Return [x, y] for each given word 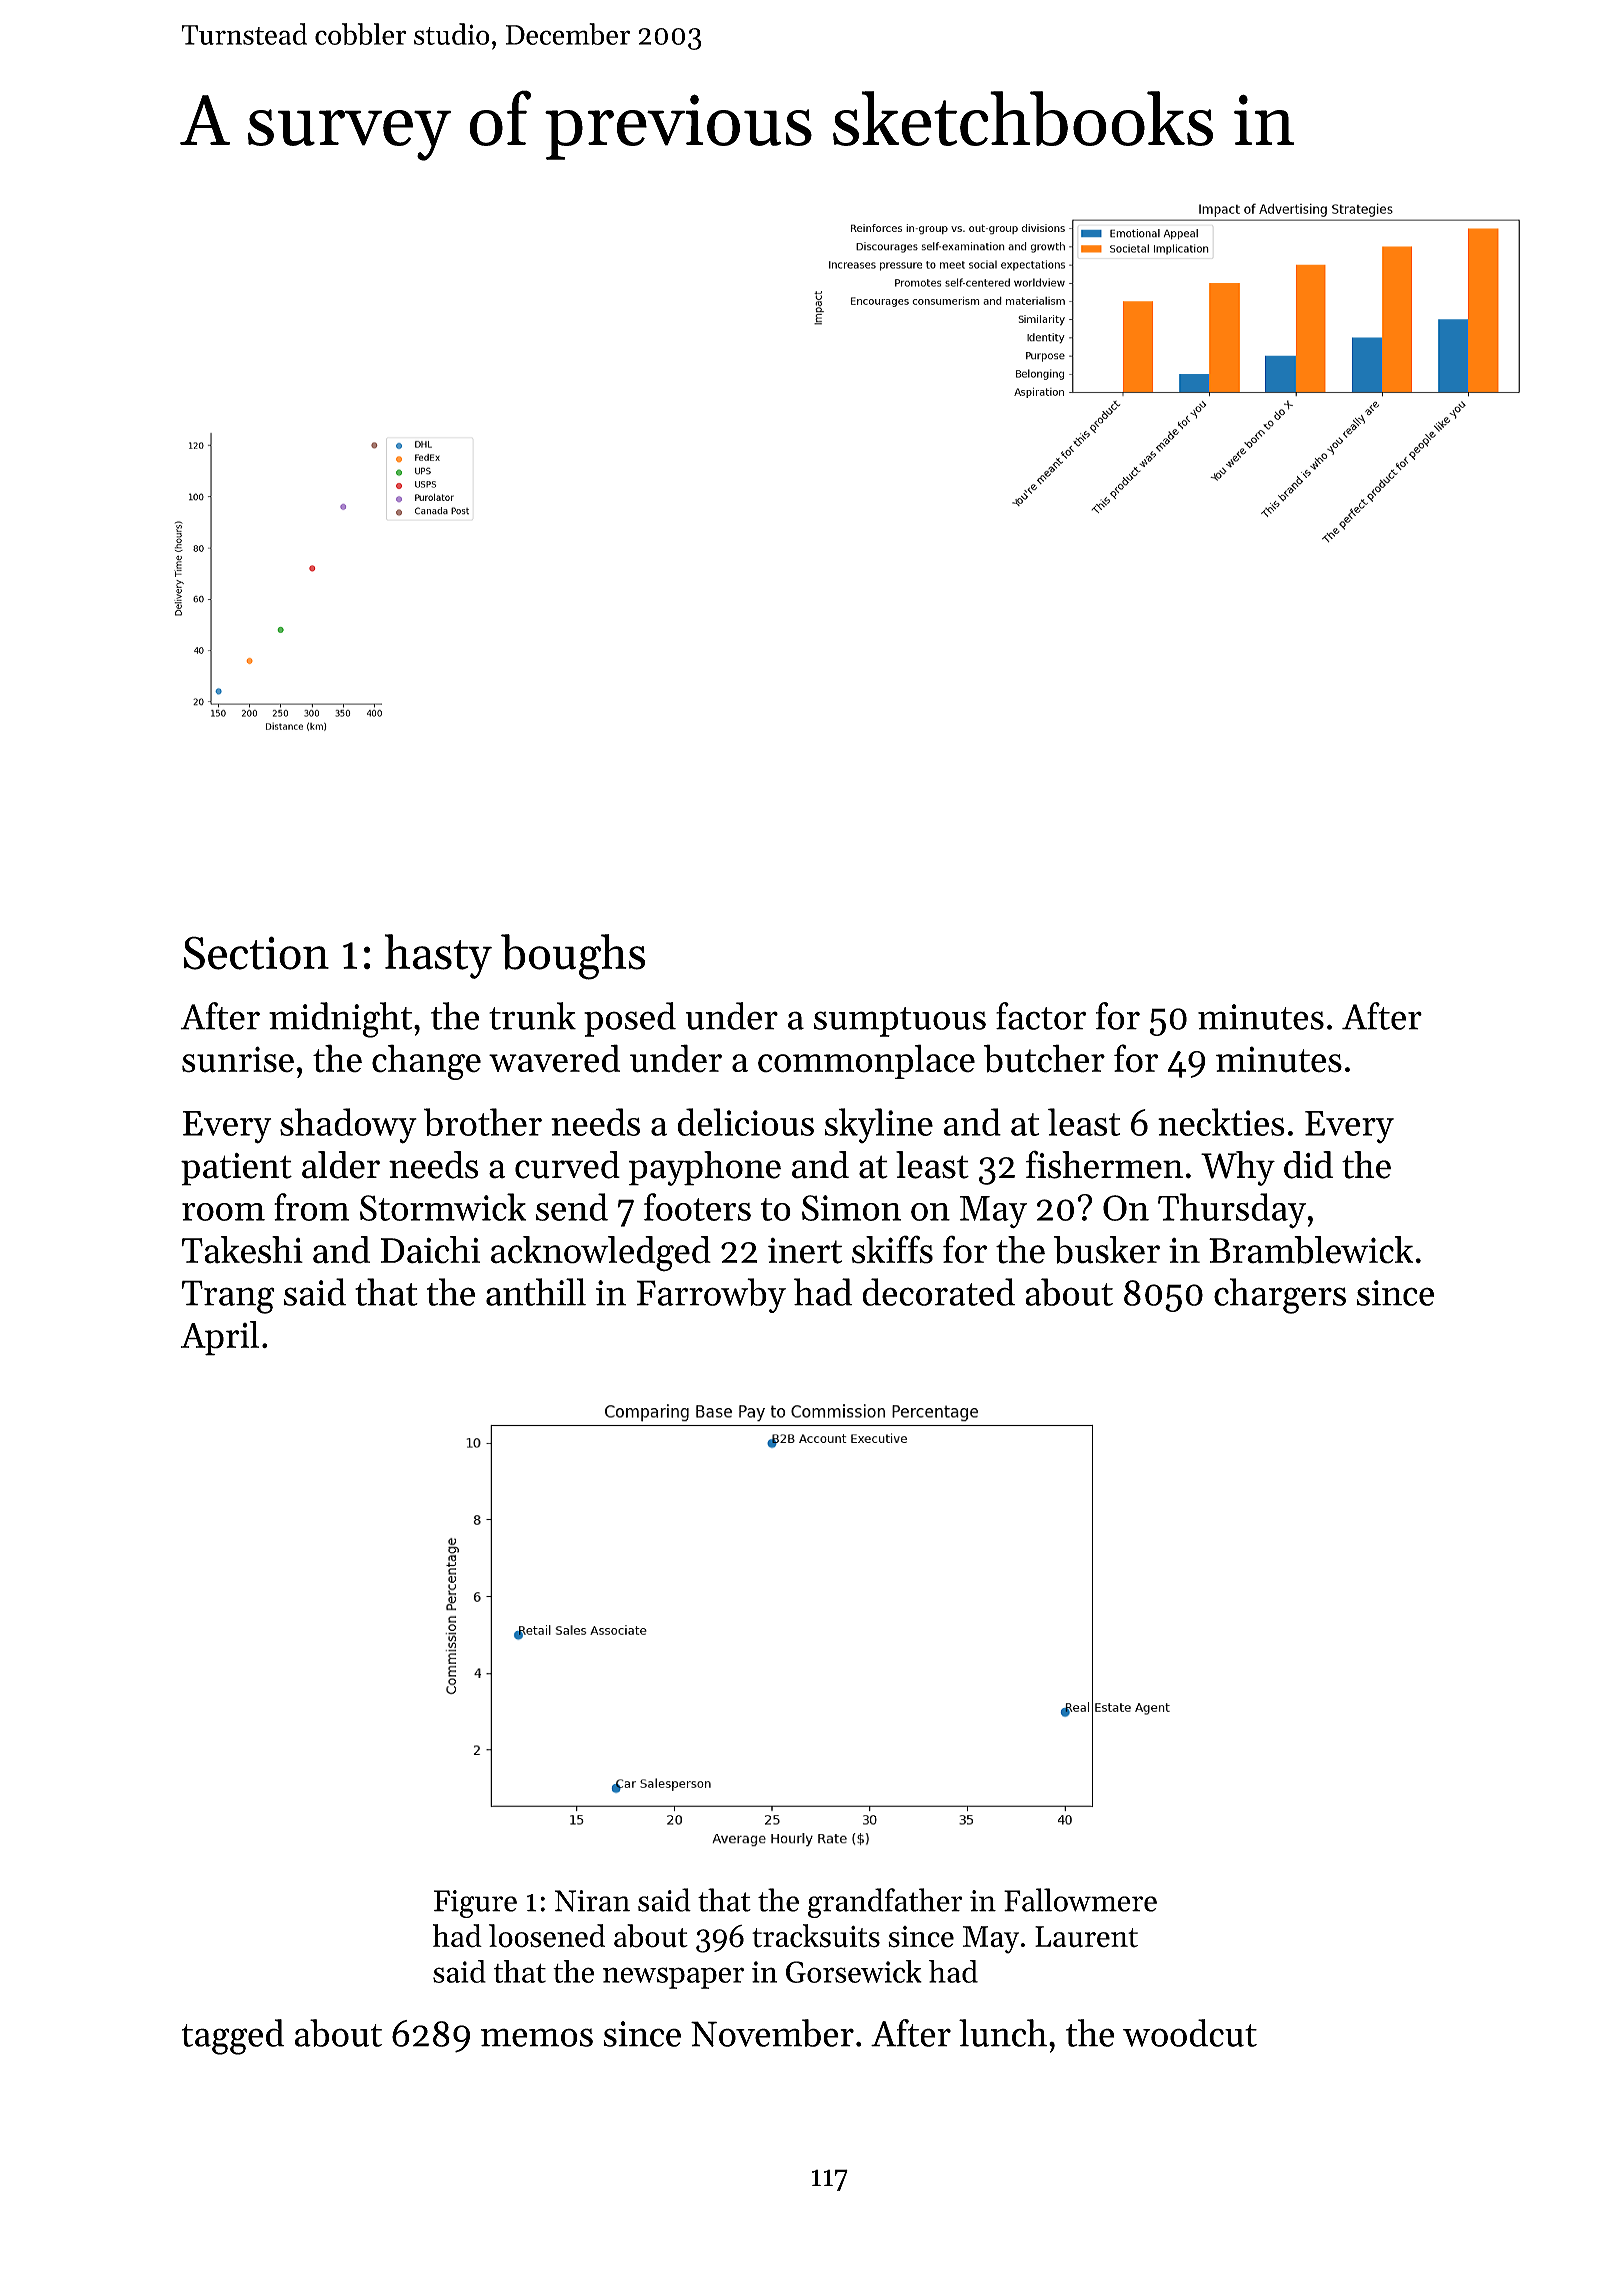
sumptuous [900, 1022]
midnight [340, 1020]
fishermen [1104, 1164]
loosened [547, 1936]
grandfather [885, 1903]
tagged [233, 2037]
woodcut [1190, 2033]
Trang [228, 1297]
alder [341, 1165]
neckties [1221, 1122]
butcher [1044, 1058]
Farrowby [711, 1295]
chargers [1280, 1296]
